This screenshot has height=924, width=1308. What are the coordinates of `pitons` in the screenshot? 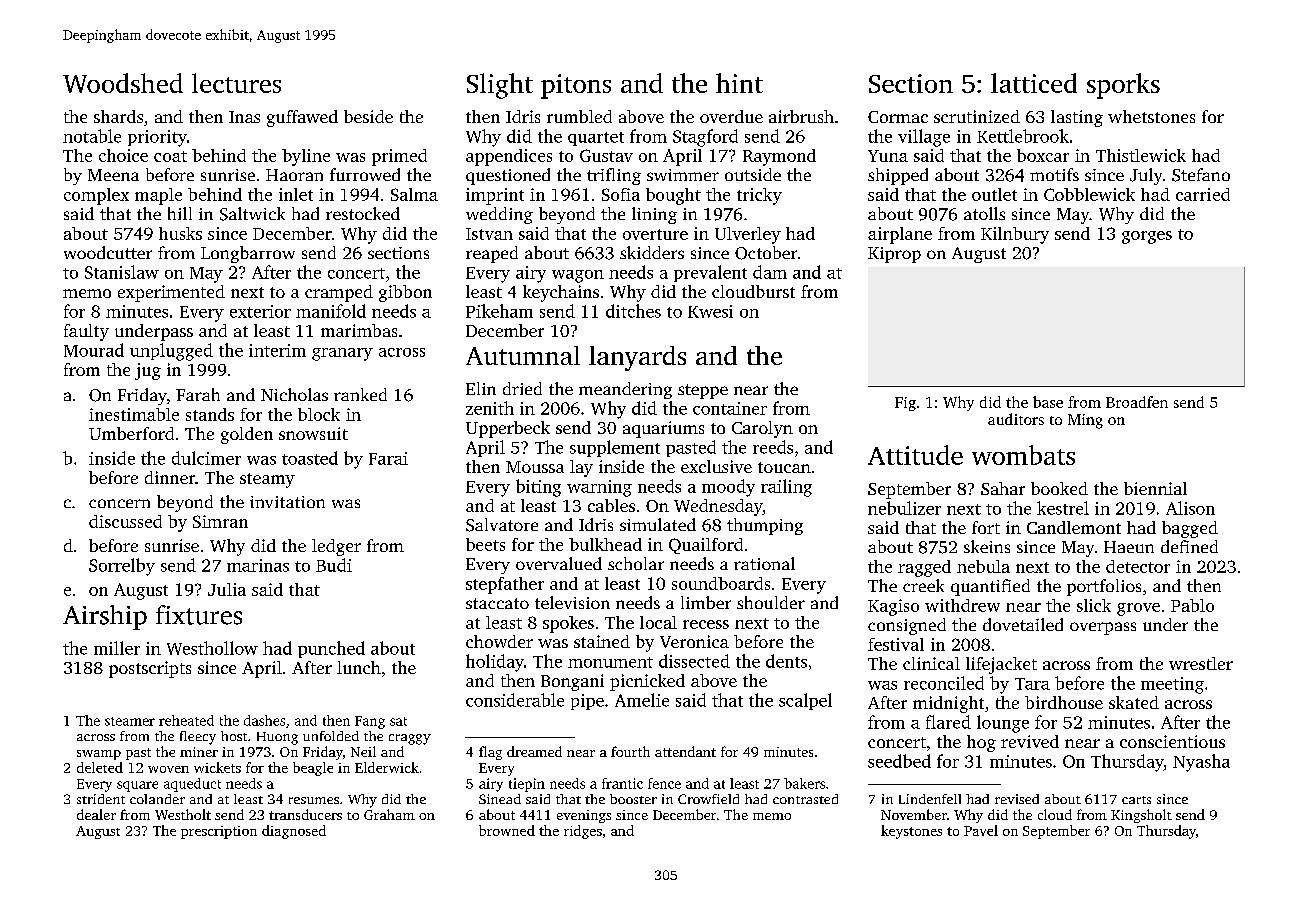 It's located at (576, 86).
